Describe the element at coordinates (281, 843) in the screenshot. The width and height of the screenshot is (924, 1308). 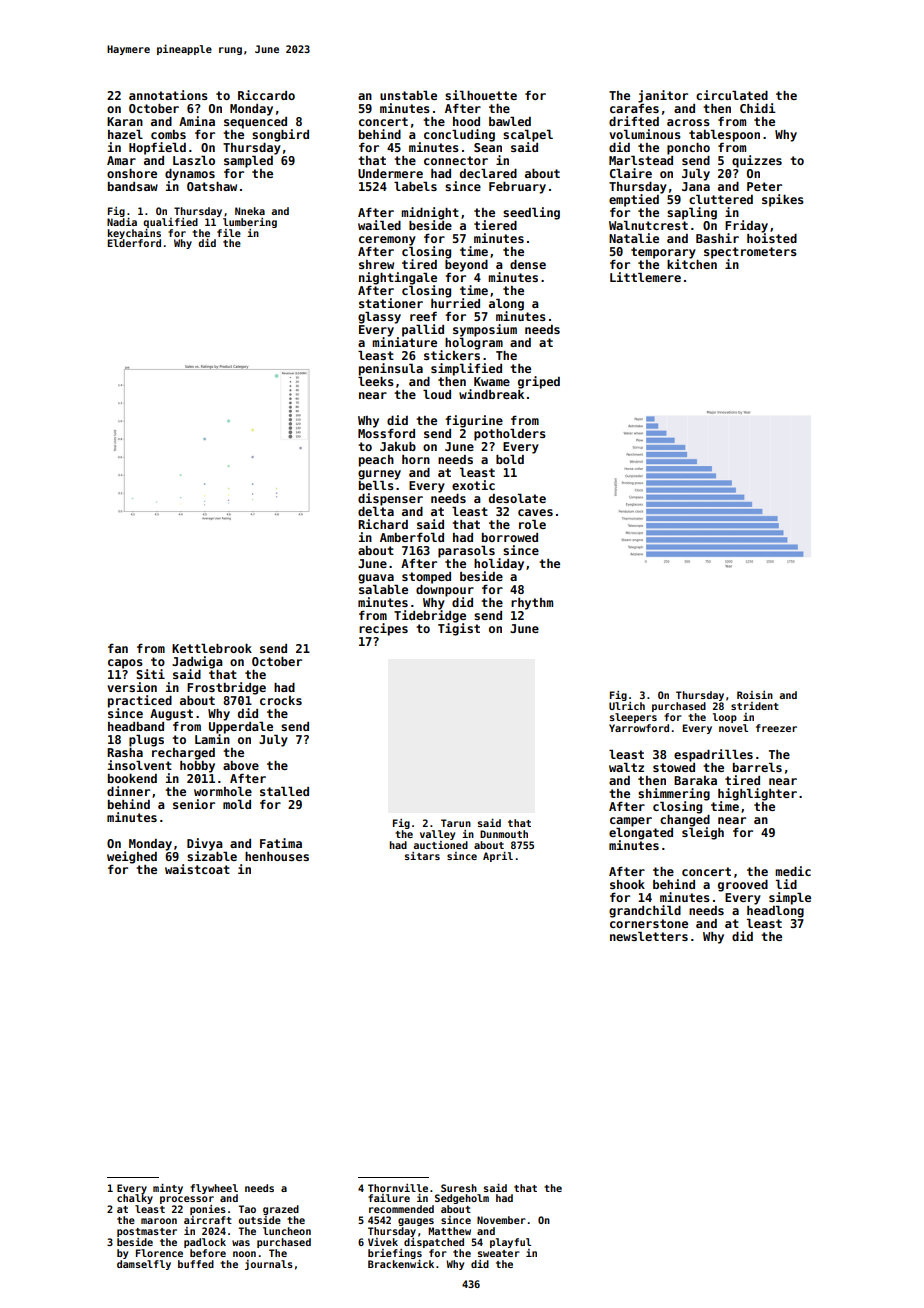
I see `Fatima` at that location.
